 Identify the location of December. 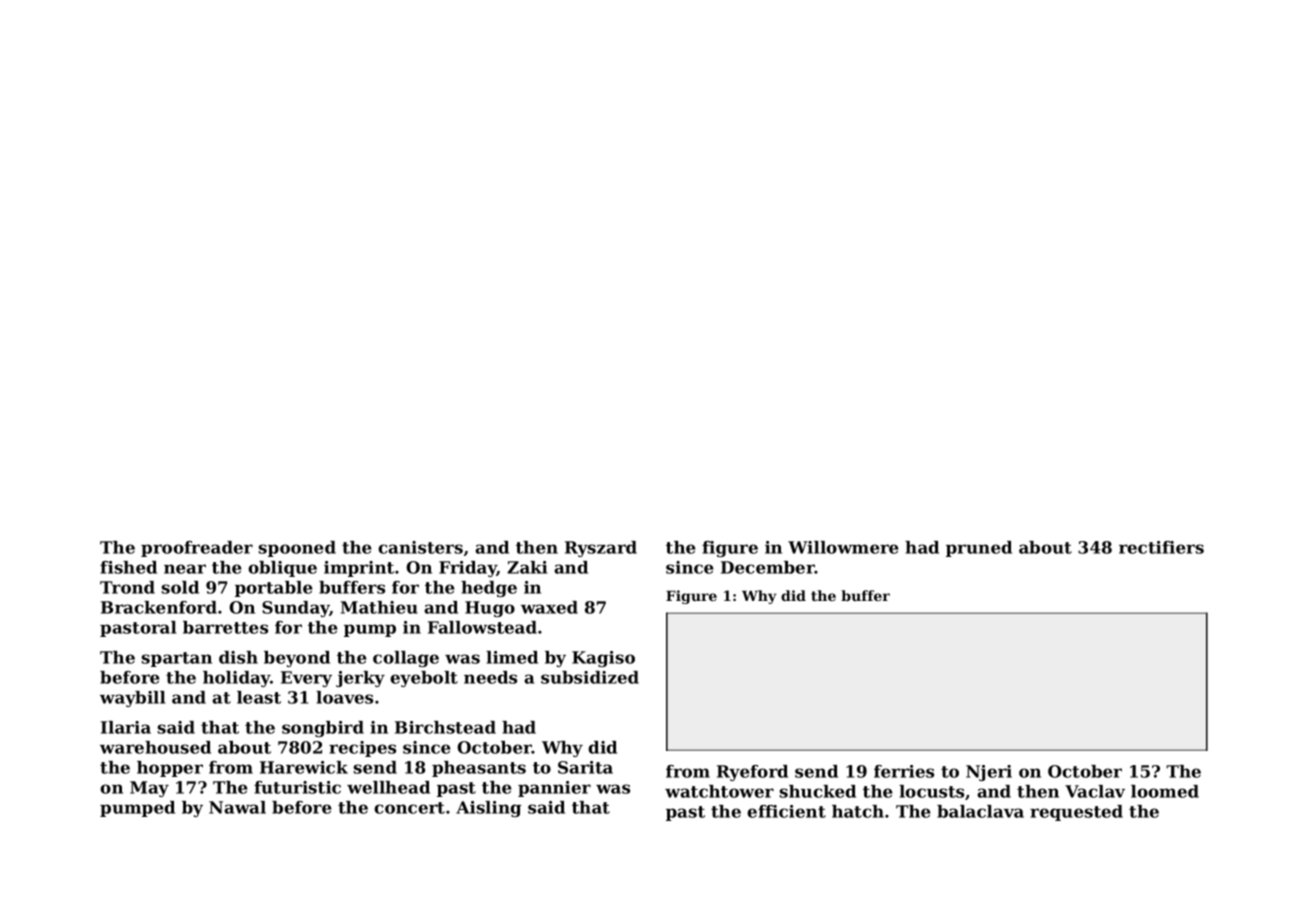
(768, 567).
